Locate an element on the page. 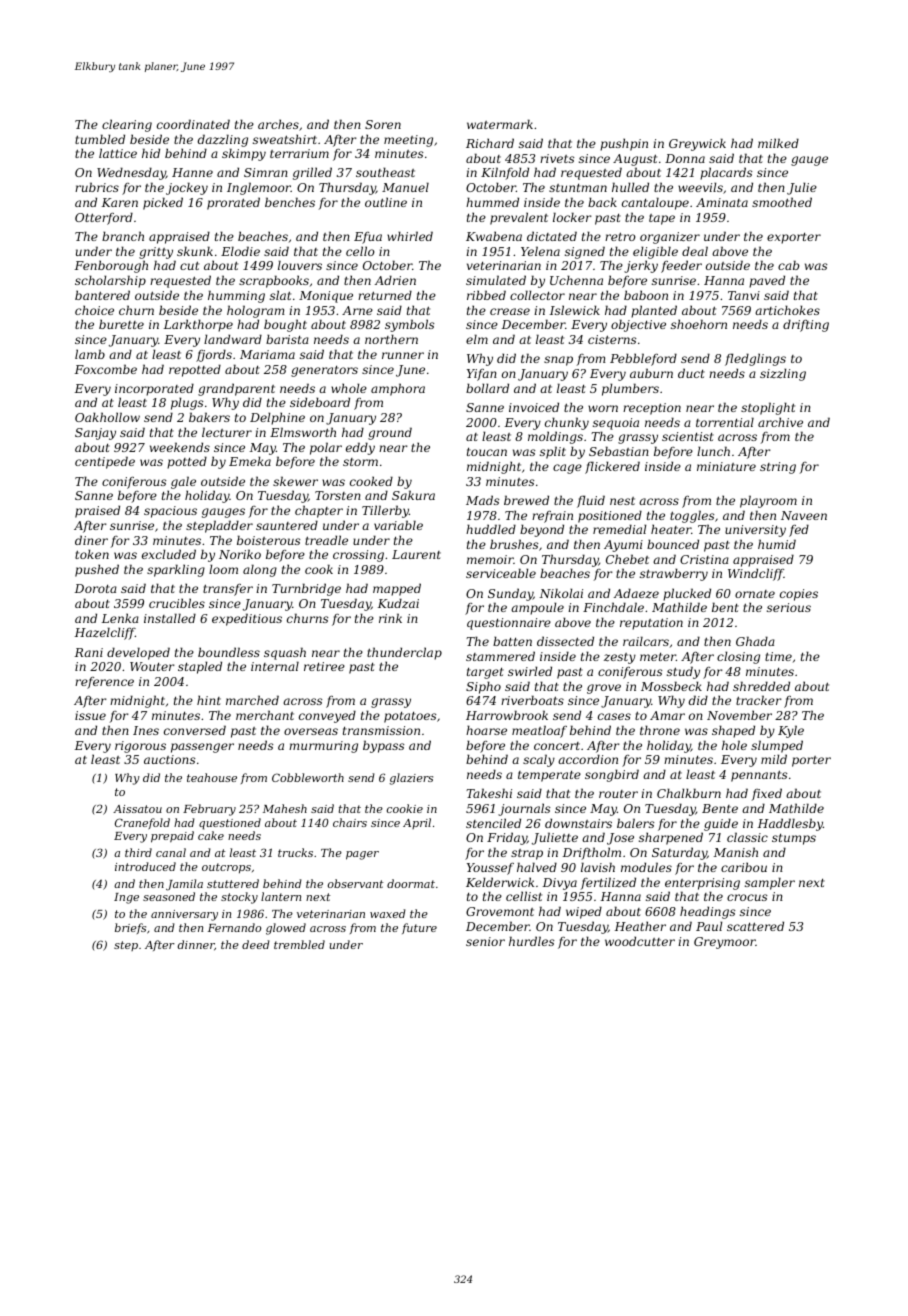 This page has height=1316, width=908. lamb is located at coordinates (90, 354).
